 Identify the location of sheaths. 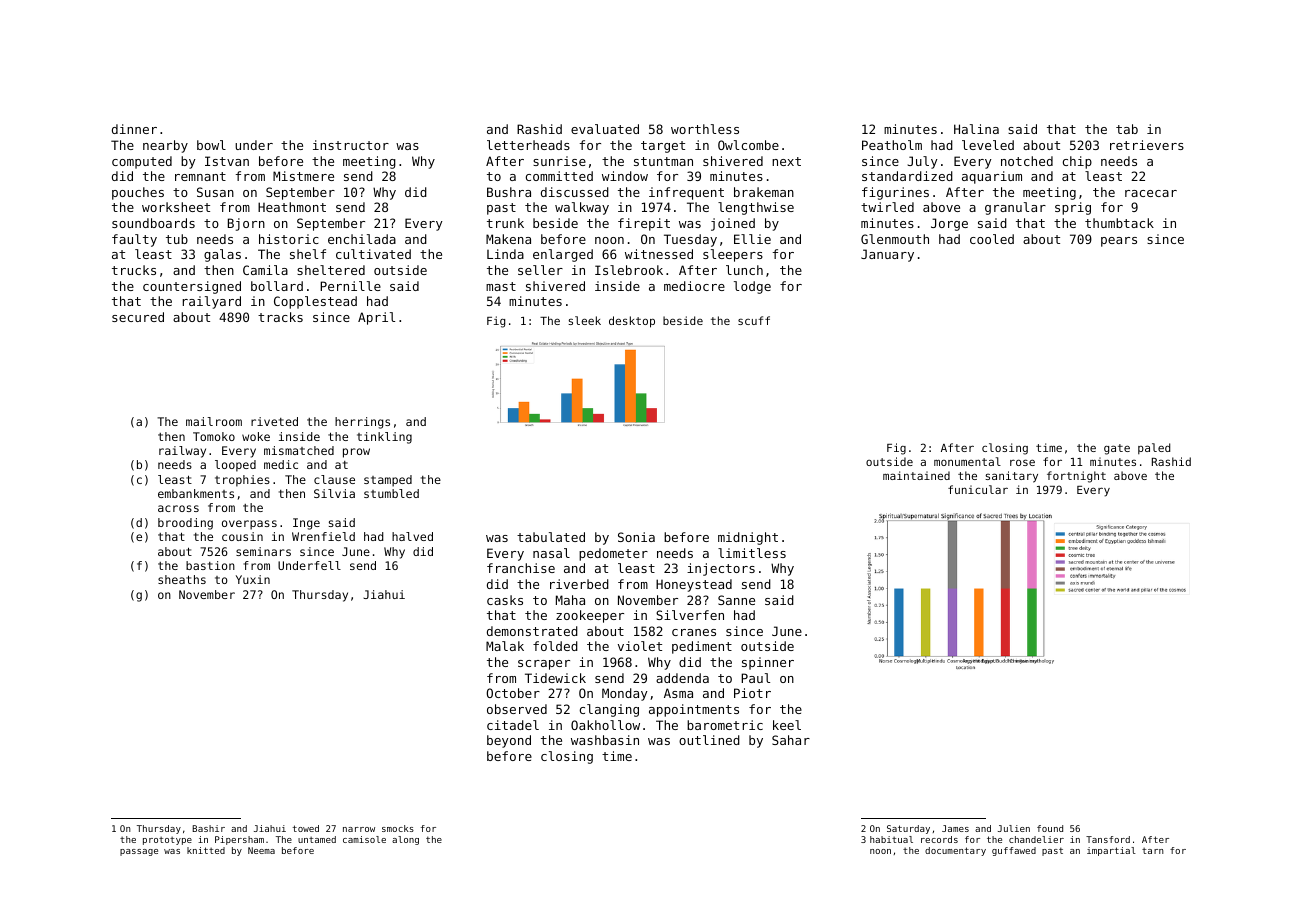
(182, 579).
